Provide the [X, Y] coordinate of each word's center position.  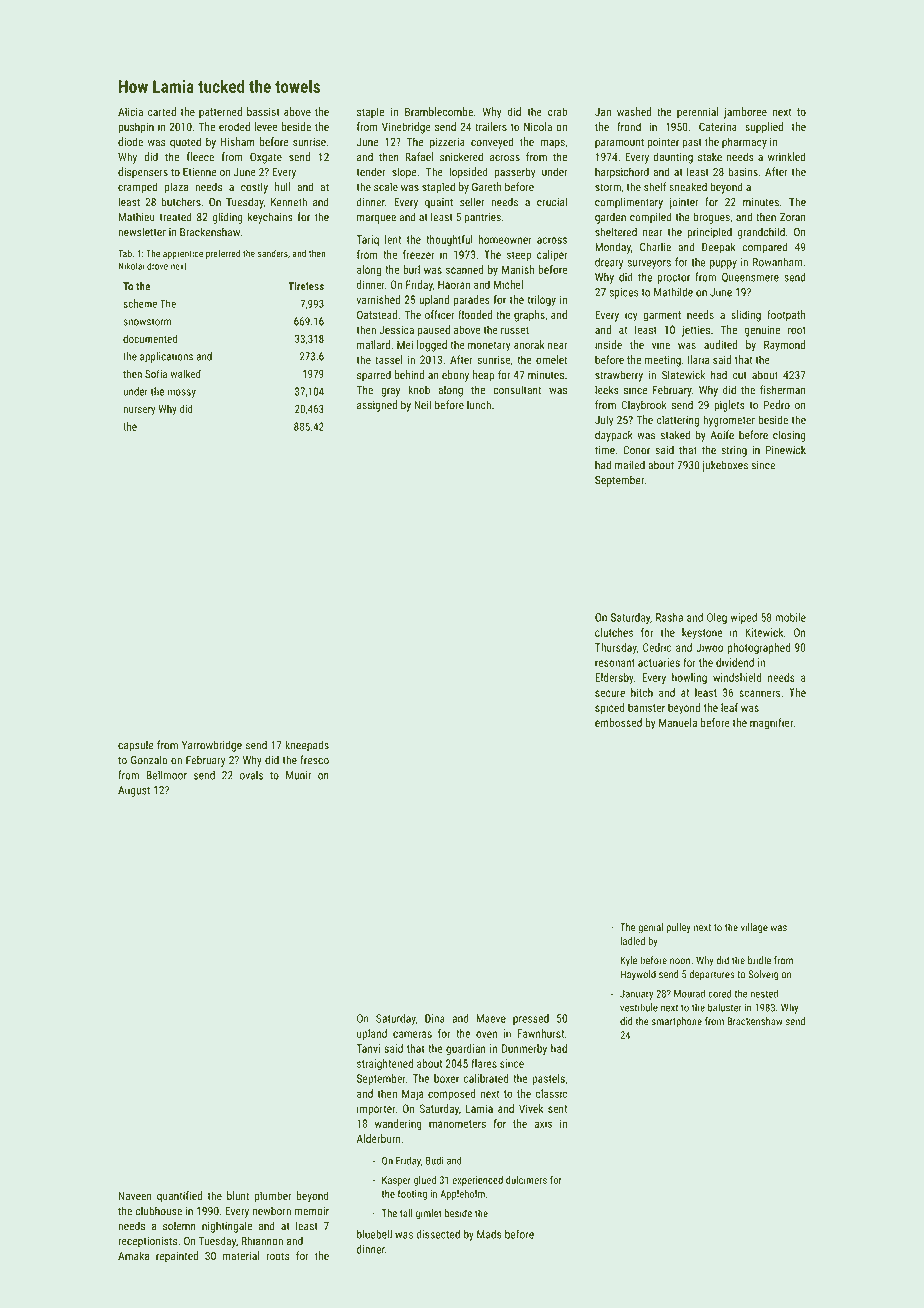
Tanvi [368, 1048]
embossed [618, 722]
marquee [376, 219]
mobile [790, 617]
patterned [220, 112]
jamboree [745, 113]
